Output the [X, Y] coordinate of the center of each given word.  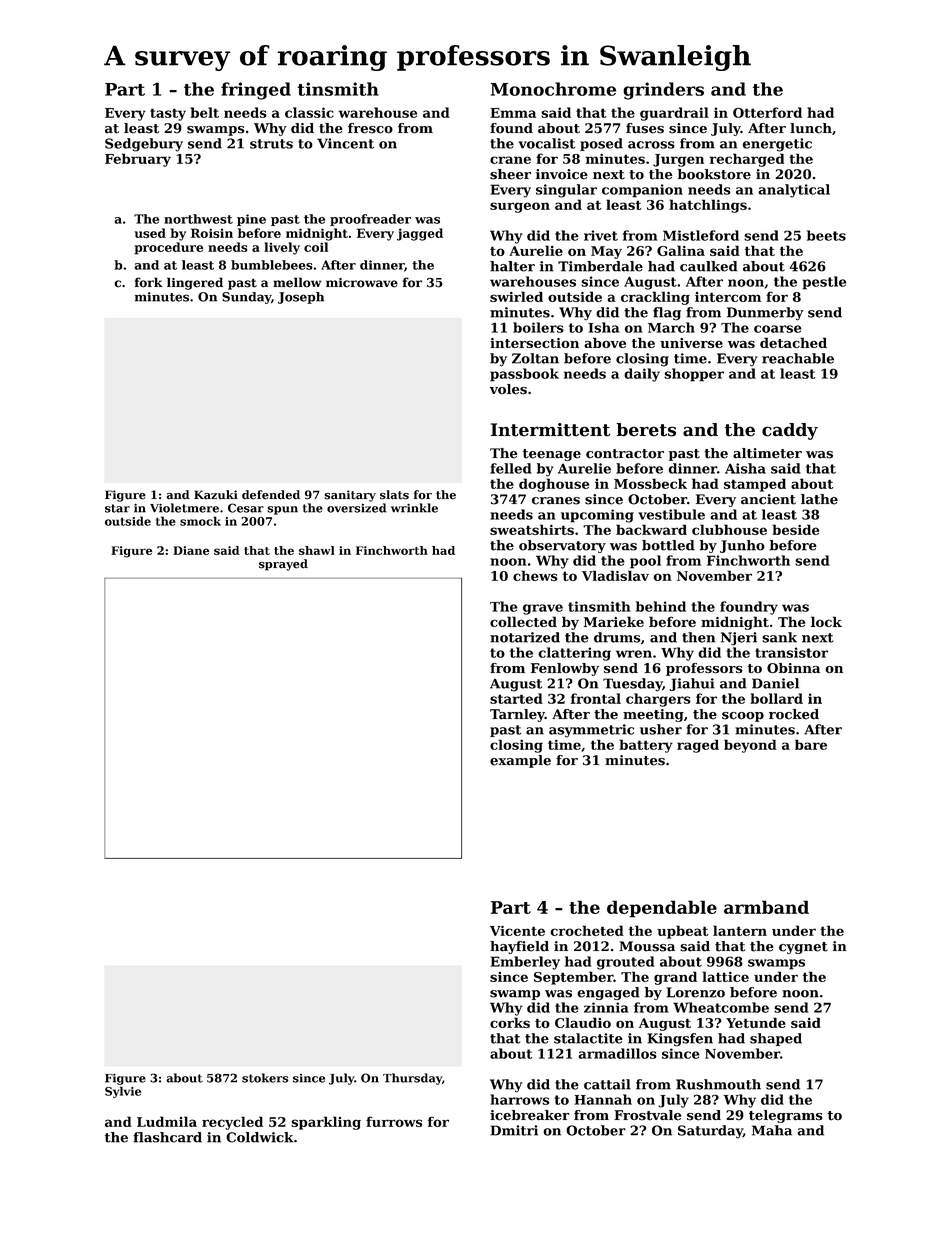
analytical [794, 191]
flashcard [167, 1137]
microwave [362, 283]
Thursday [412, 1079]
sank [779, 637]
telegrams [786, 1116]
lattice [725, 976]
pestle [824, 283]
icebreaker [530, 1115]
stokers [265, 1078]
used [150, 233]
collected [523, 621]
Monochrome [553, 89]
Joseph [301, 298]
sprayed [283, 565]
